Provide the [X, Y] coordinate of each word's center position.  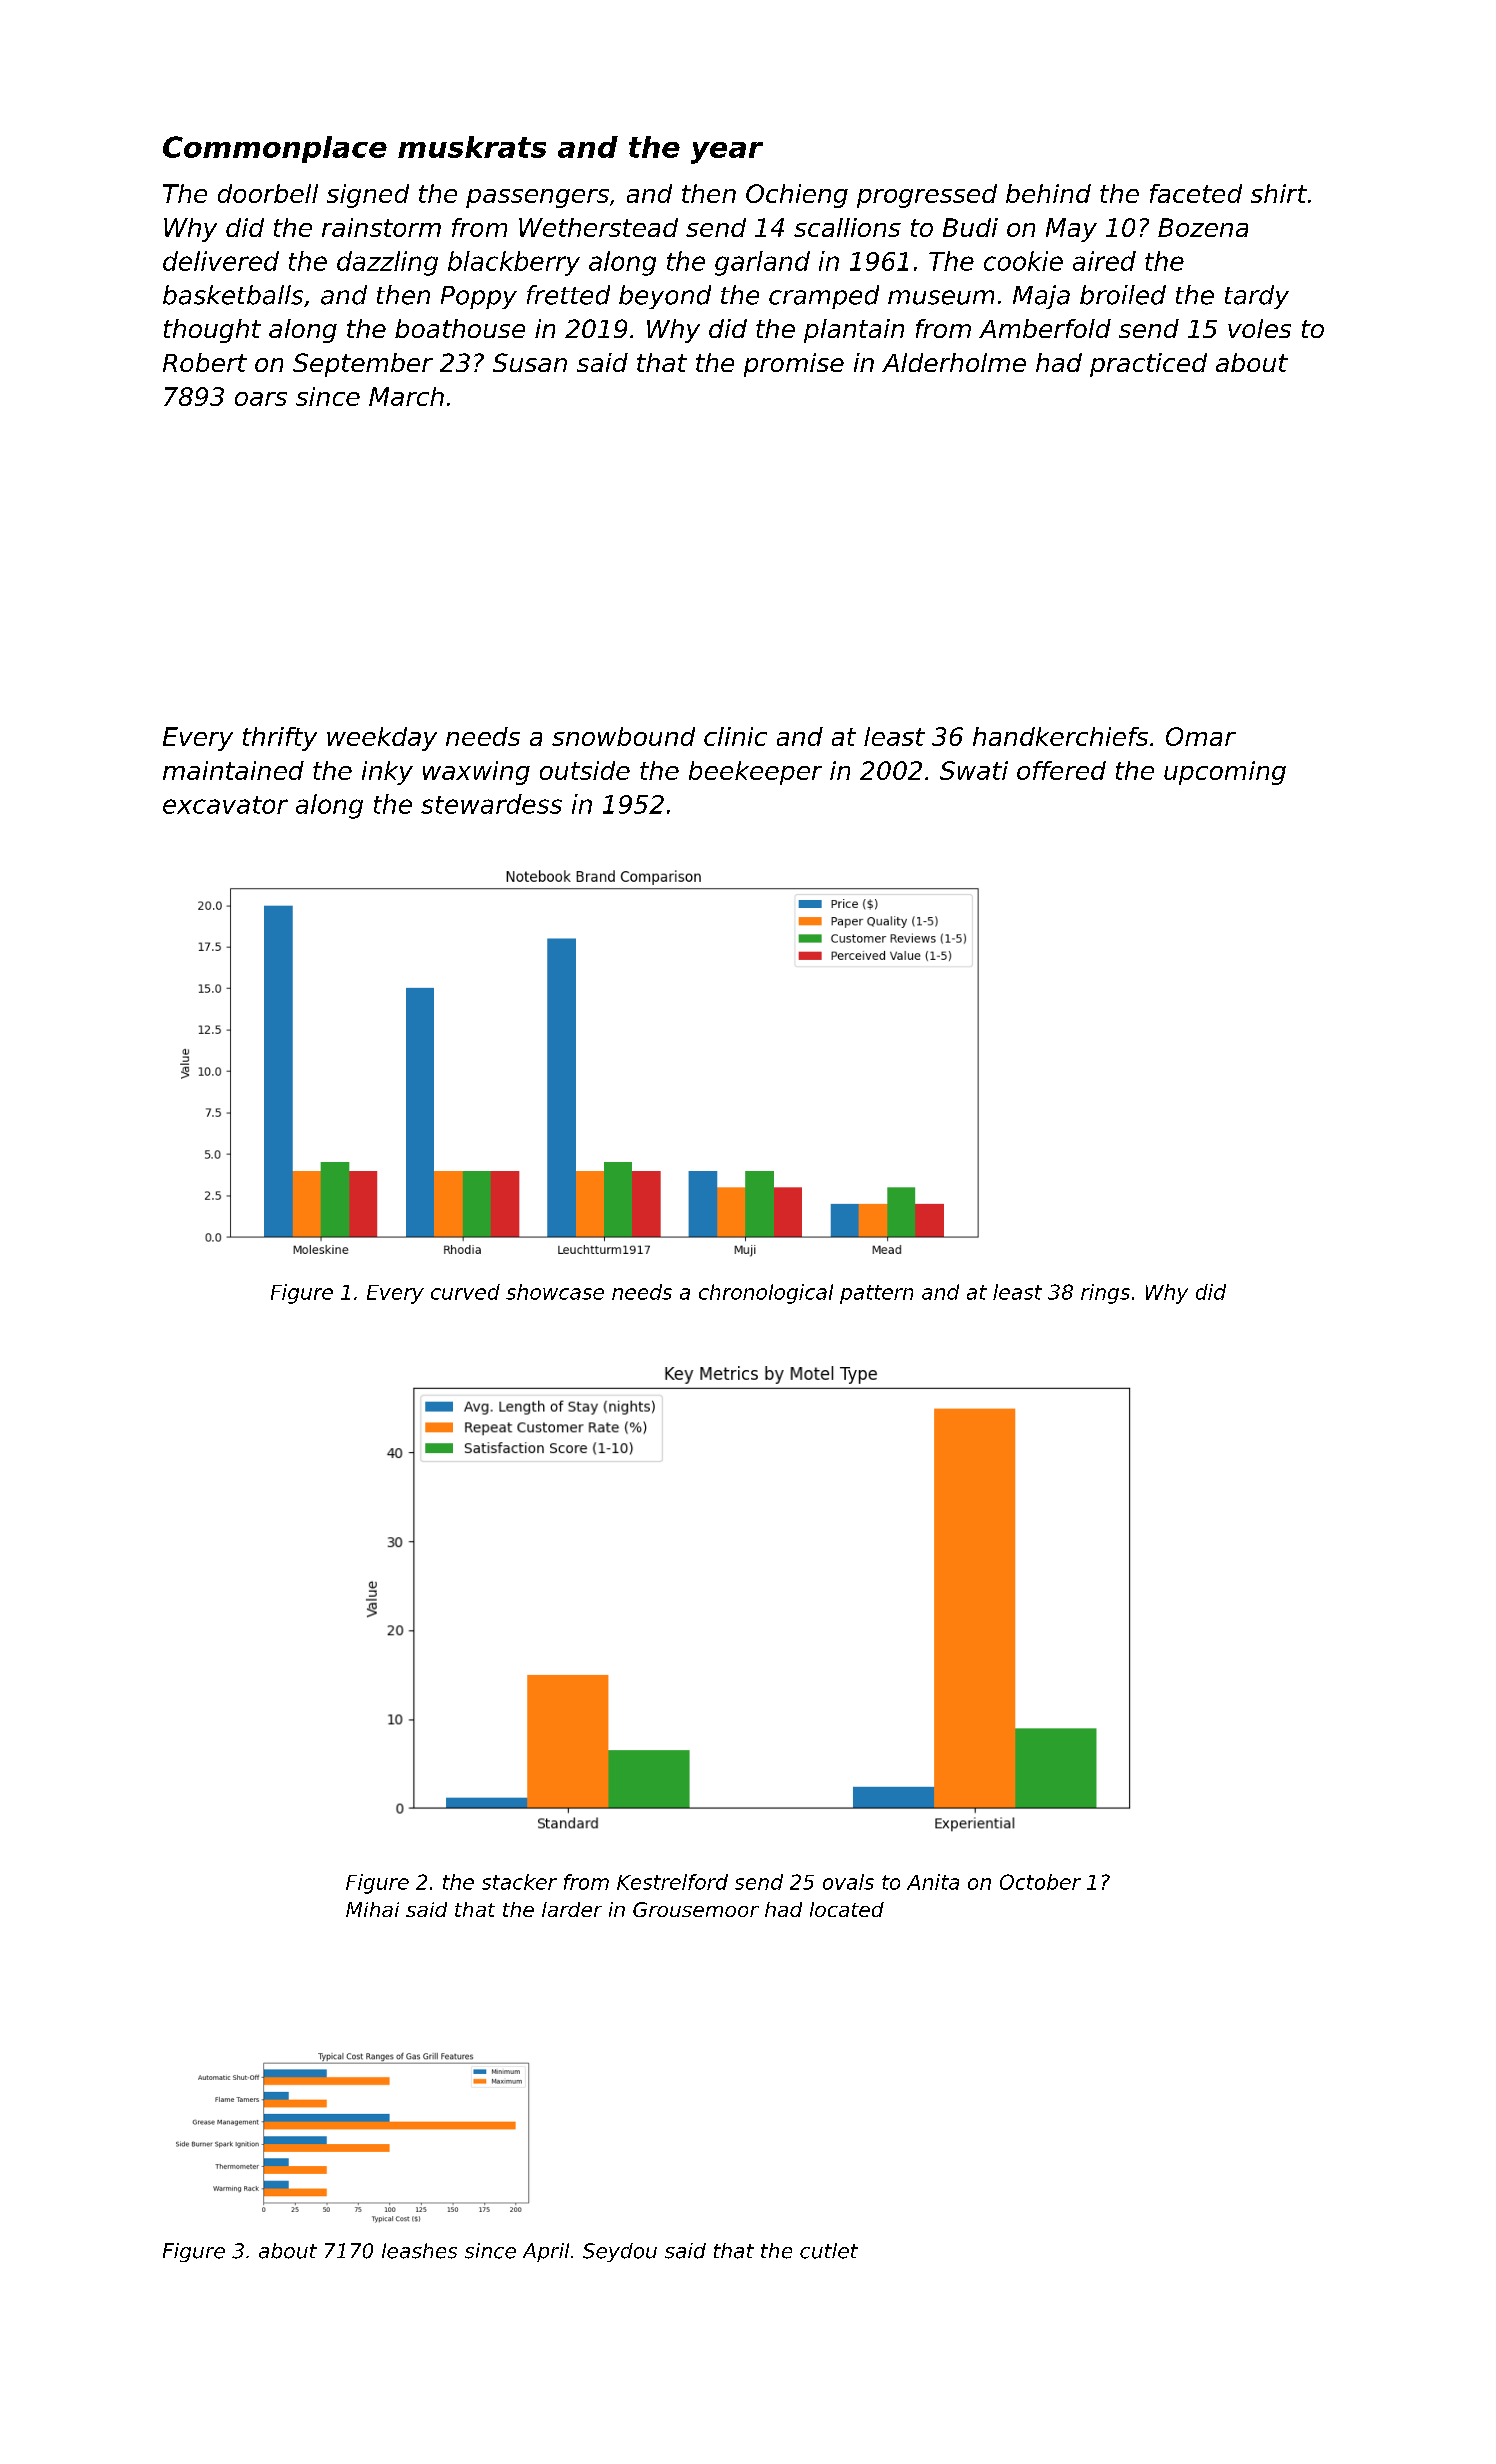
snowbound [623, 736]
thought [212, 331]
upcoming [1225, 773]
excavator [225, 805]
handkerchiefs [1060, 736]
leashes [419, 2251]
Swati [974, 770]
